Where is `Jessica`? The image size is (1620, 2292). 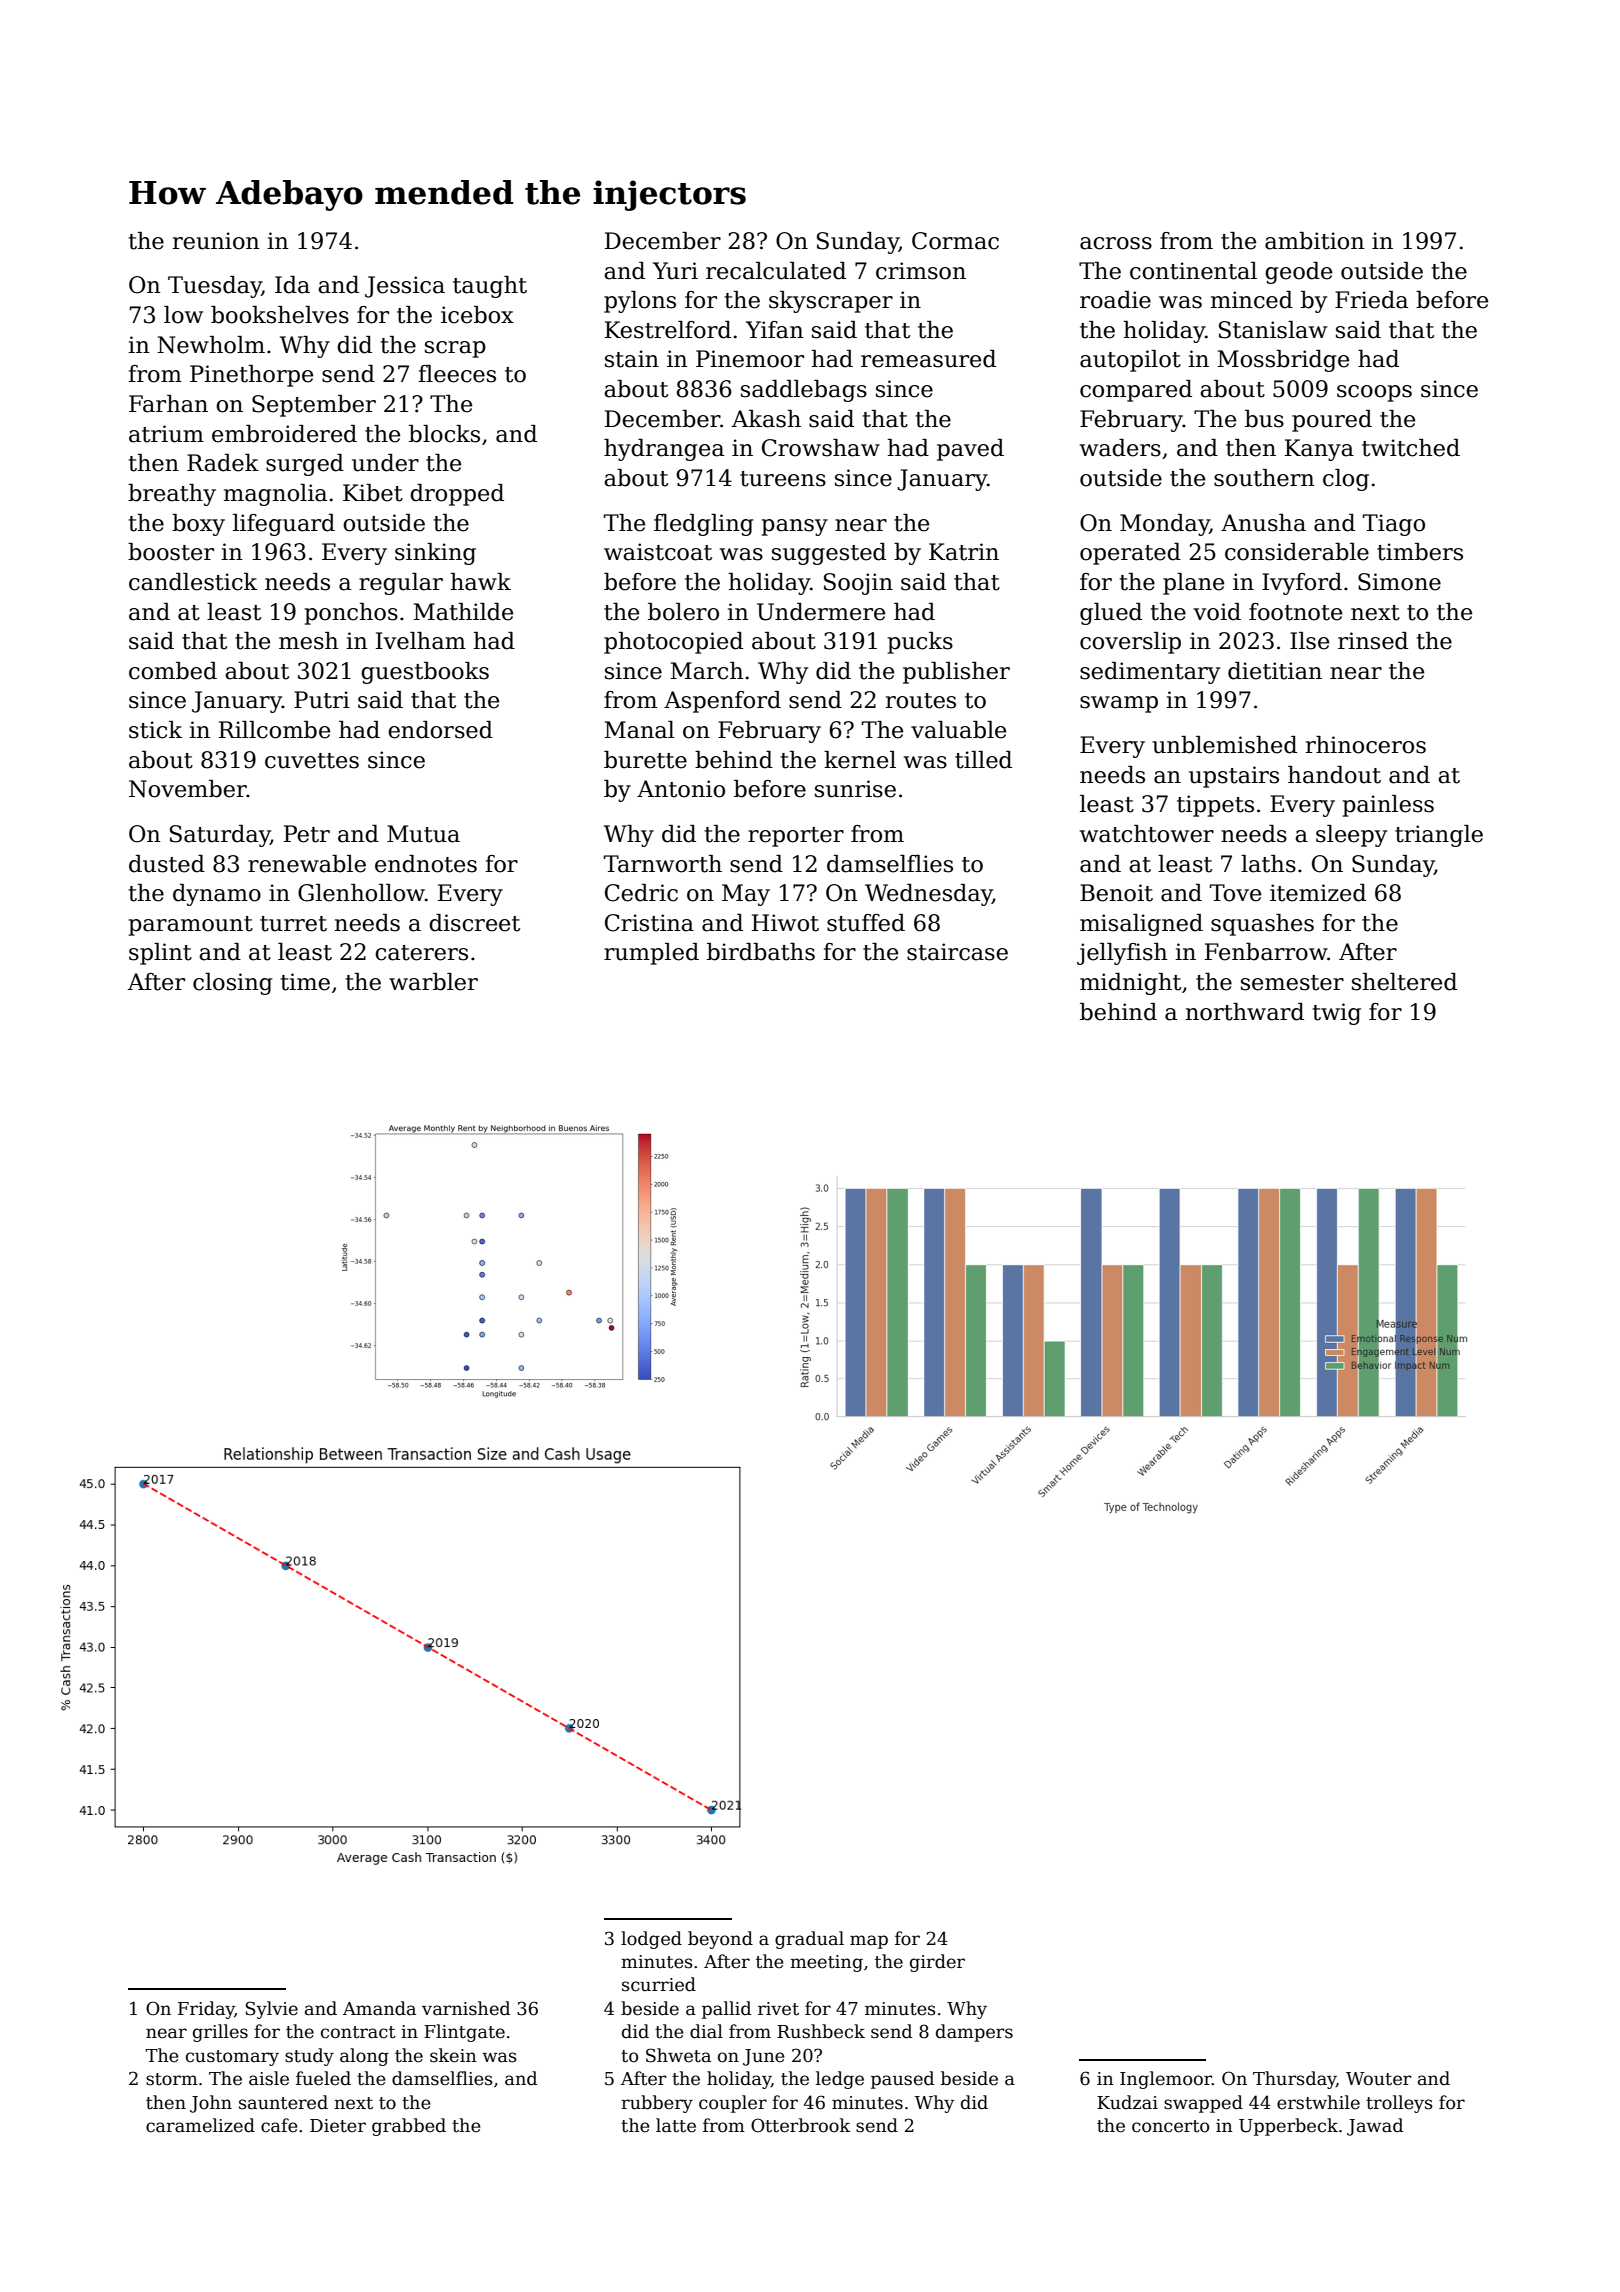 Jessica is located at coordinates (405, 287).
